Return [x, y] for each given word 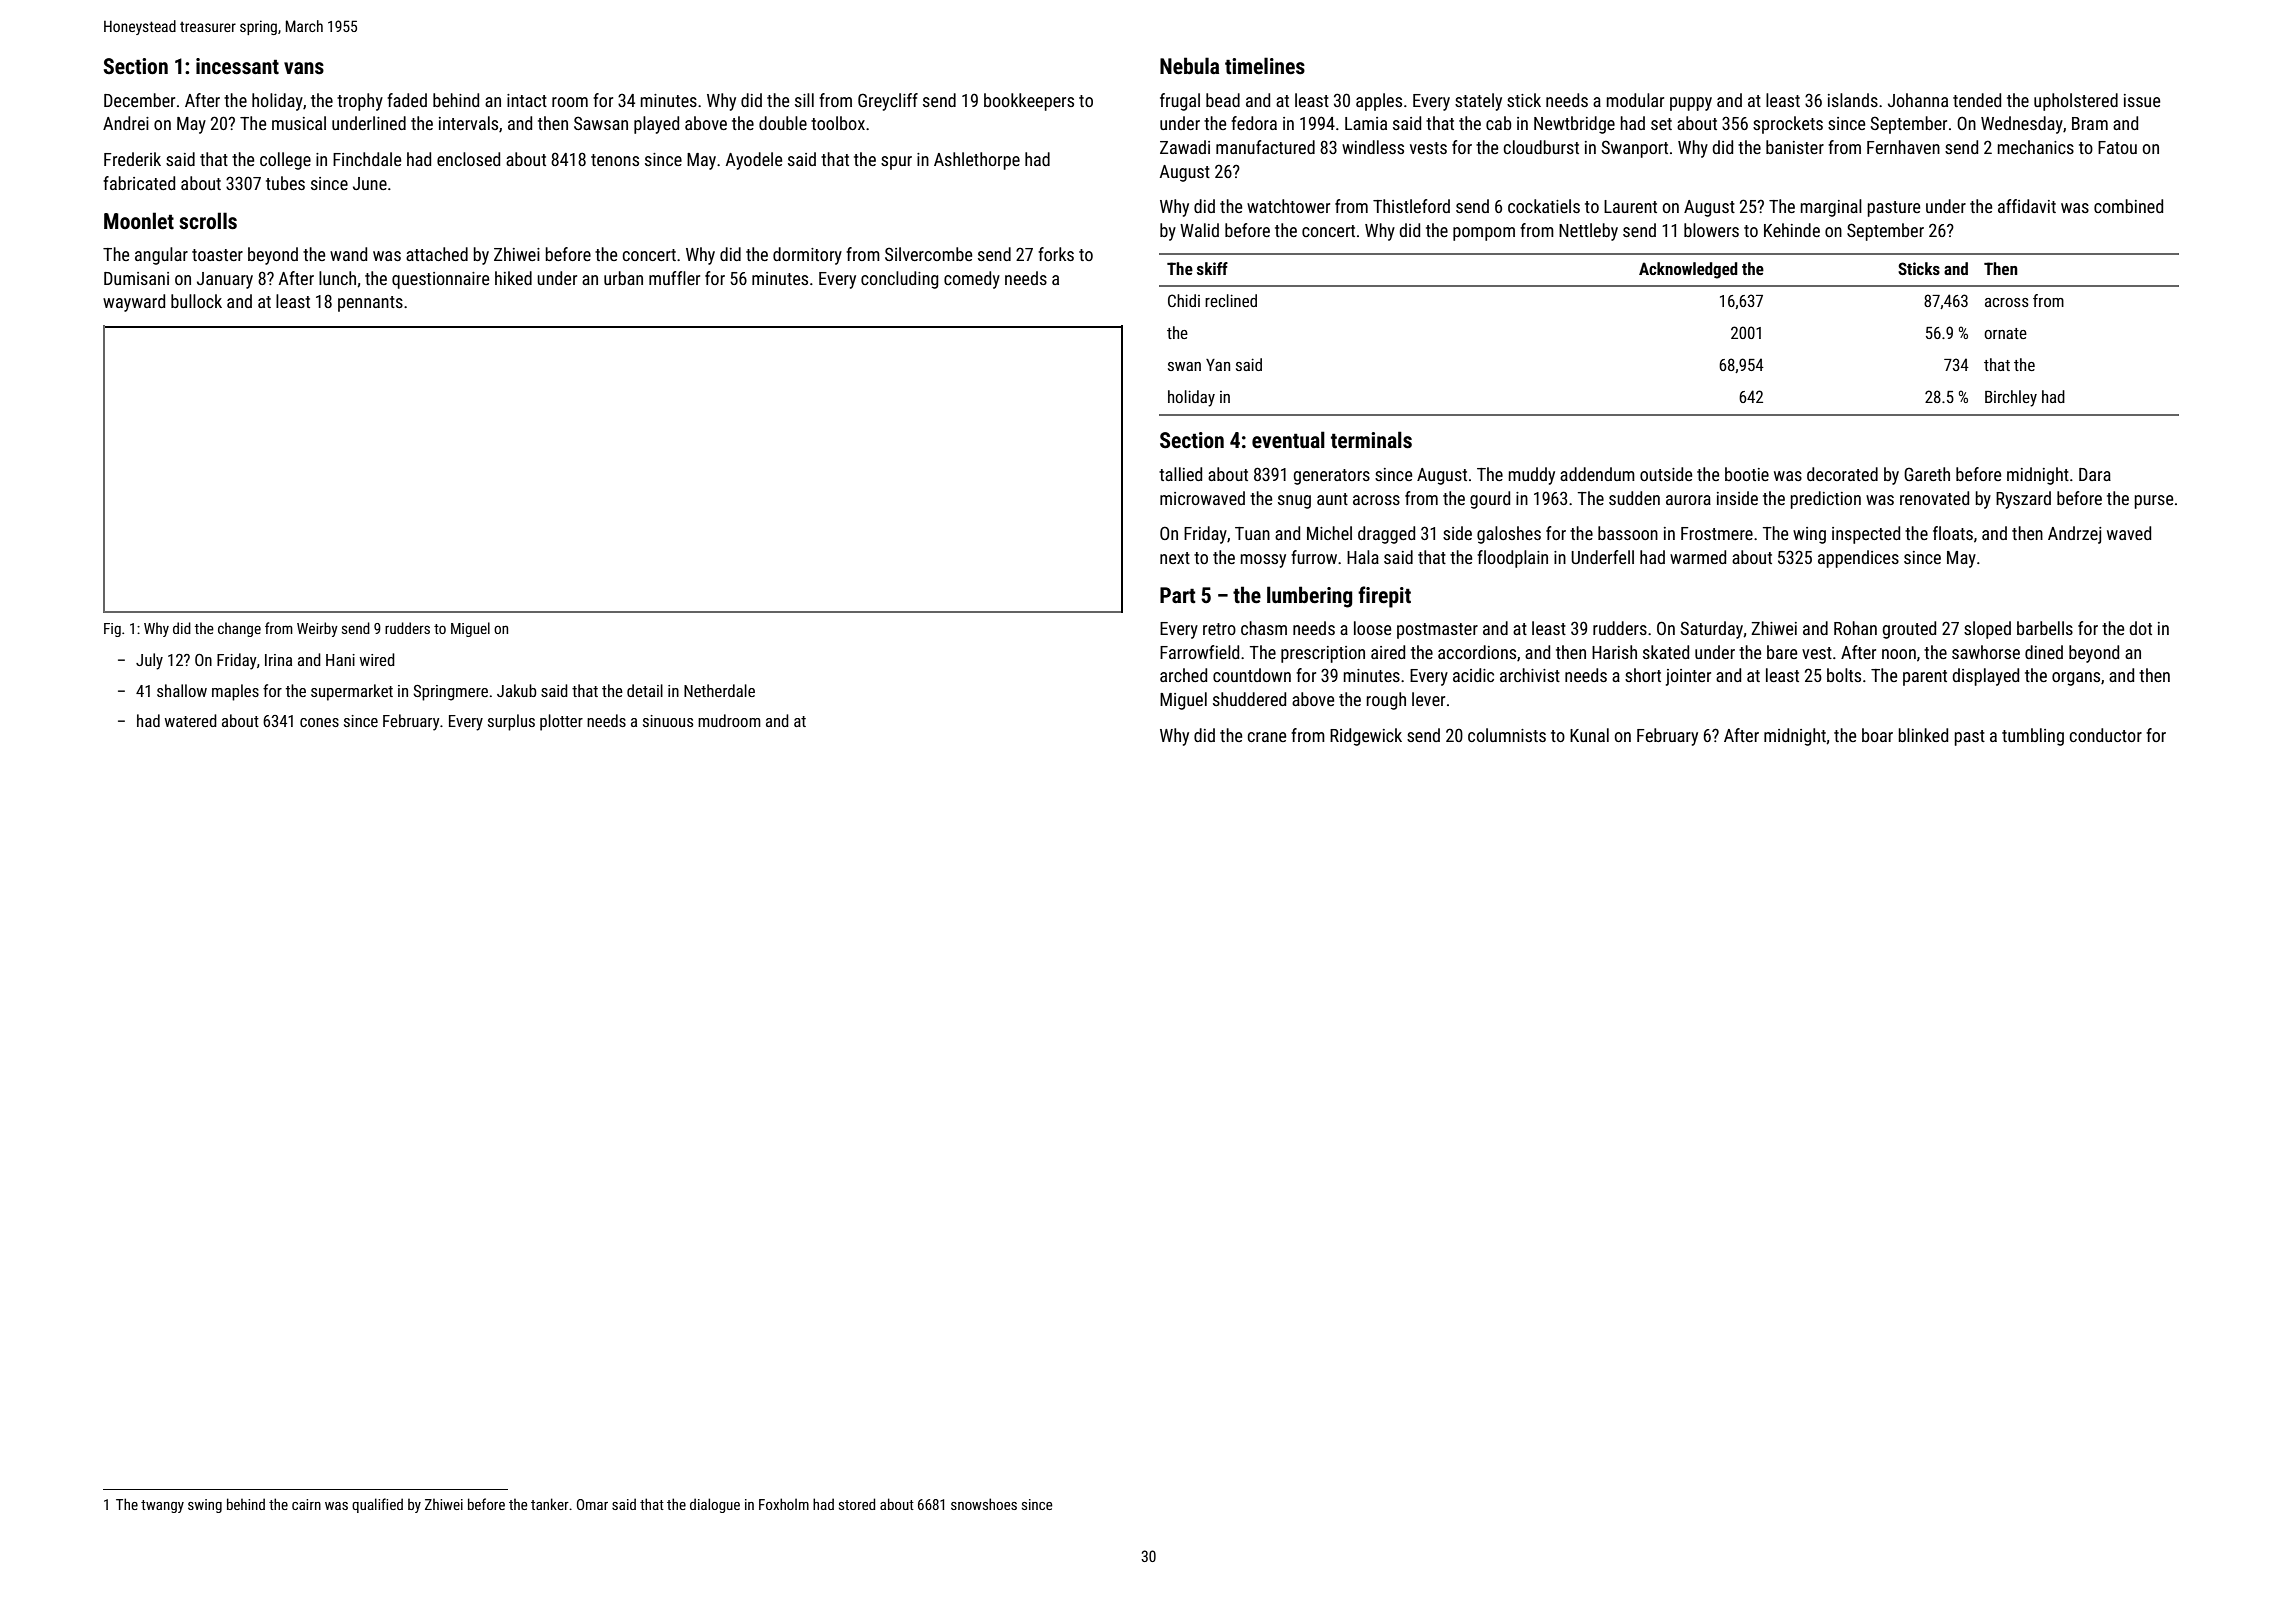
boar [1877, 735]
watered [191, 720]
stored [857, 1504]
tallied [1180, 474]
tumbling [2033, 737]
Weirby [317, 629]
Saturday [1712, 630]
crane [1267, 737]
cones [319, 722]
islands [1853, 100]
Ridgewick [1366, 737]
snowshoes [984, 1504]
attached [437, 254]
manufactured [1265, 147]
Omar [592, 1504]
